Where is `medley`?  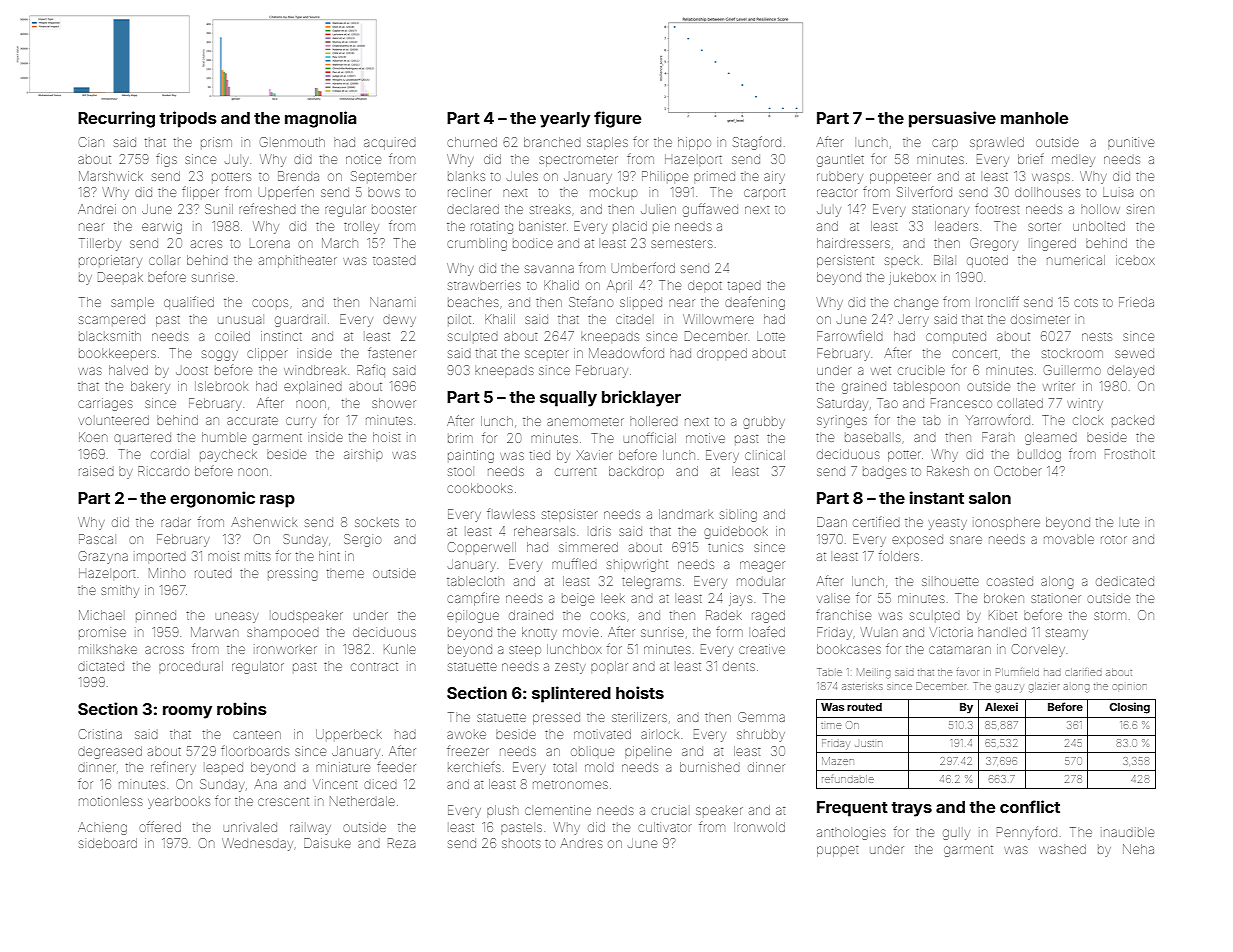 medley is located at coordinates (1073, 161).
